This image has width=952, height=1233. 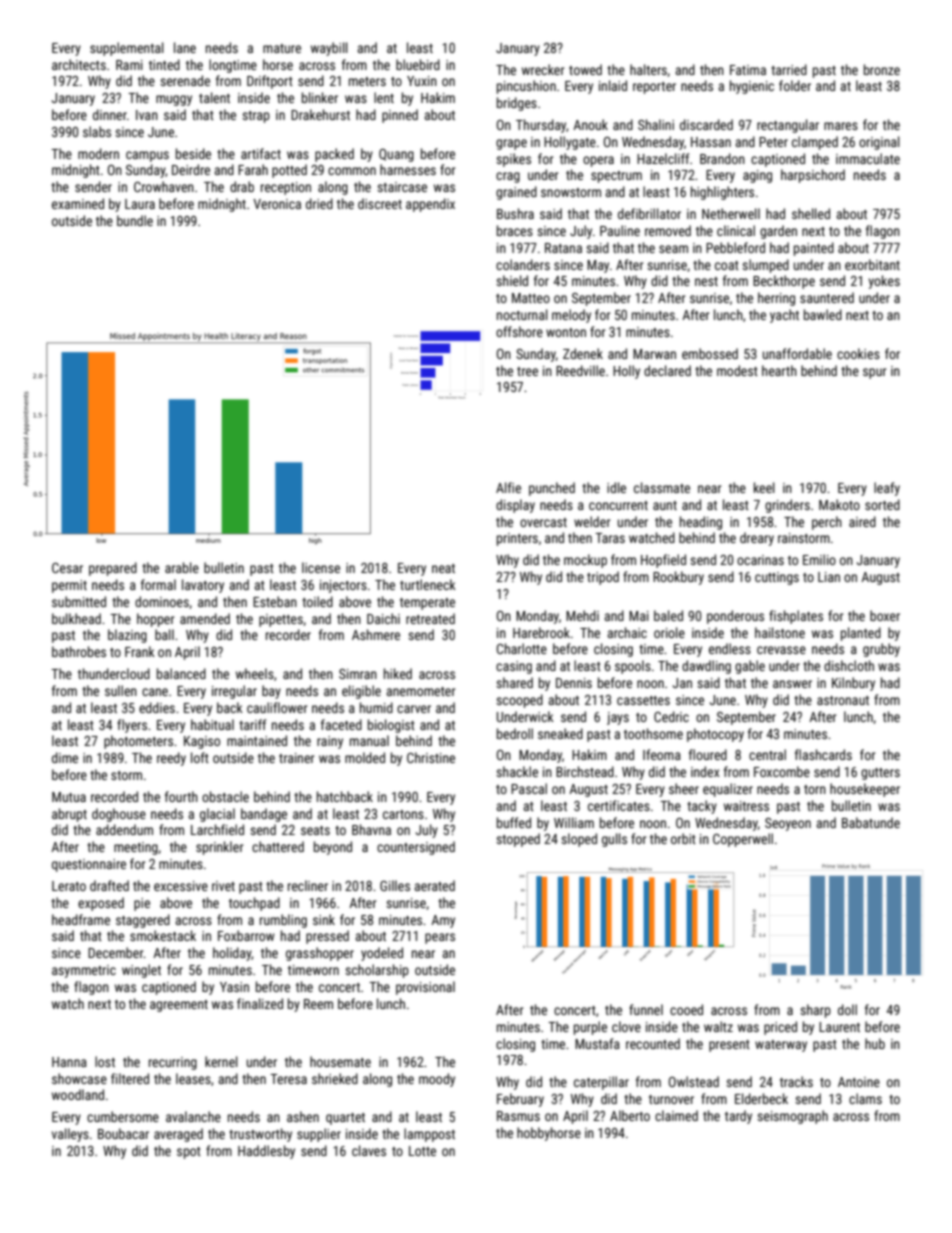 I want to click on arable, so click(x=182, y=567).
